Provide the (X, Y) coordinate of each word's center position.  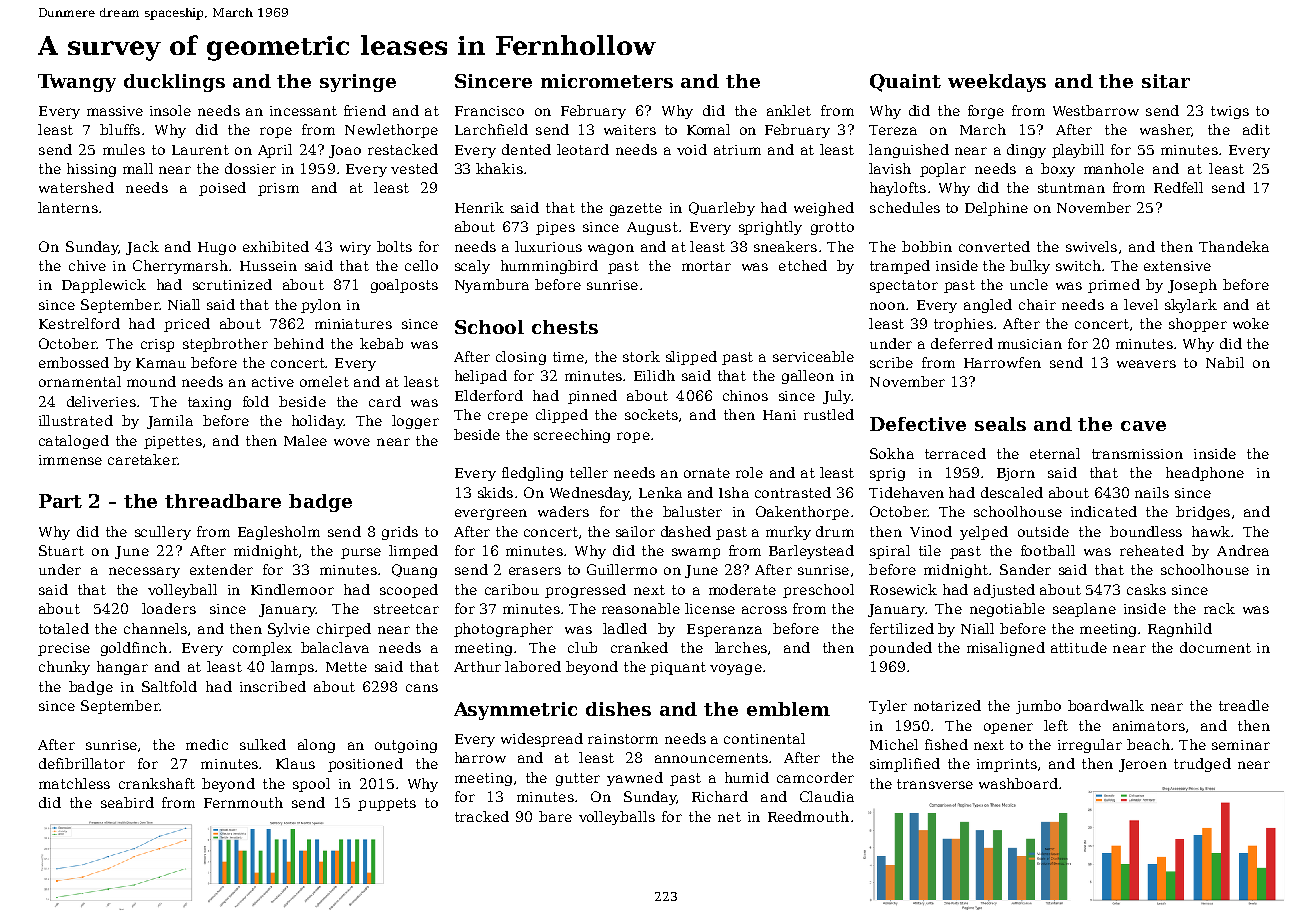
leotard (583, 149)
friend (365, 110)
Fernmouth (243, 802)
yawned (635, 779)
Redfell (1178, 187)
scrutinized (232, 284)
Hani (779, 415)
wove (352, 442)
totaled (64, 628)
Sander (1025, 569)
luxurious (548, 246)
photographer (503, 630)
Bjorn (1016, 474)
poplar (943, 170)
